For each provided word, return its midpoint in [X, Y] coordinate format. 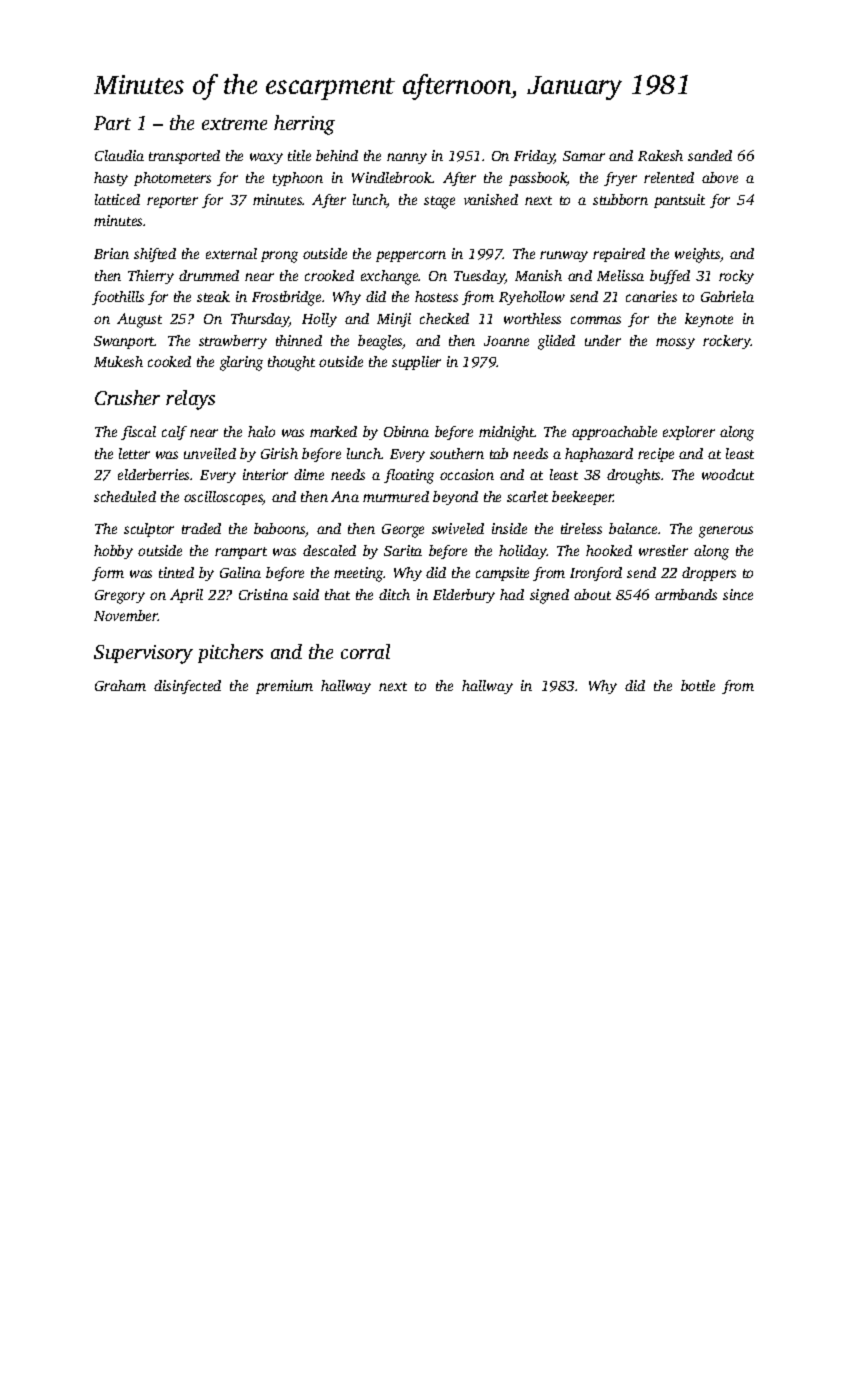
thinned [299, 340]
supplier [416, 363]
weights [698, 255]
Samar [584, 156]
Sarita [403, 550]
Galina [240, 572]
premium [284, 687]
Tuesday [480, 277]
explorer [689, 433]
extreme [234, 124]
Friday [534, 157]
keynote [709, 320]
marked [333, 431]
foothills [118, 298]
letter [134, 453]
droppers [709, 574]
